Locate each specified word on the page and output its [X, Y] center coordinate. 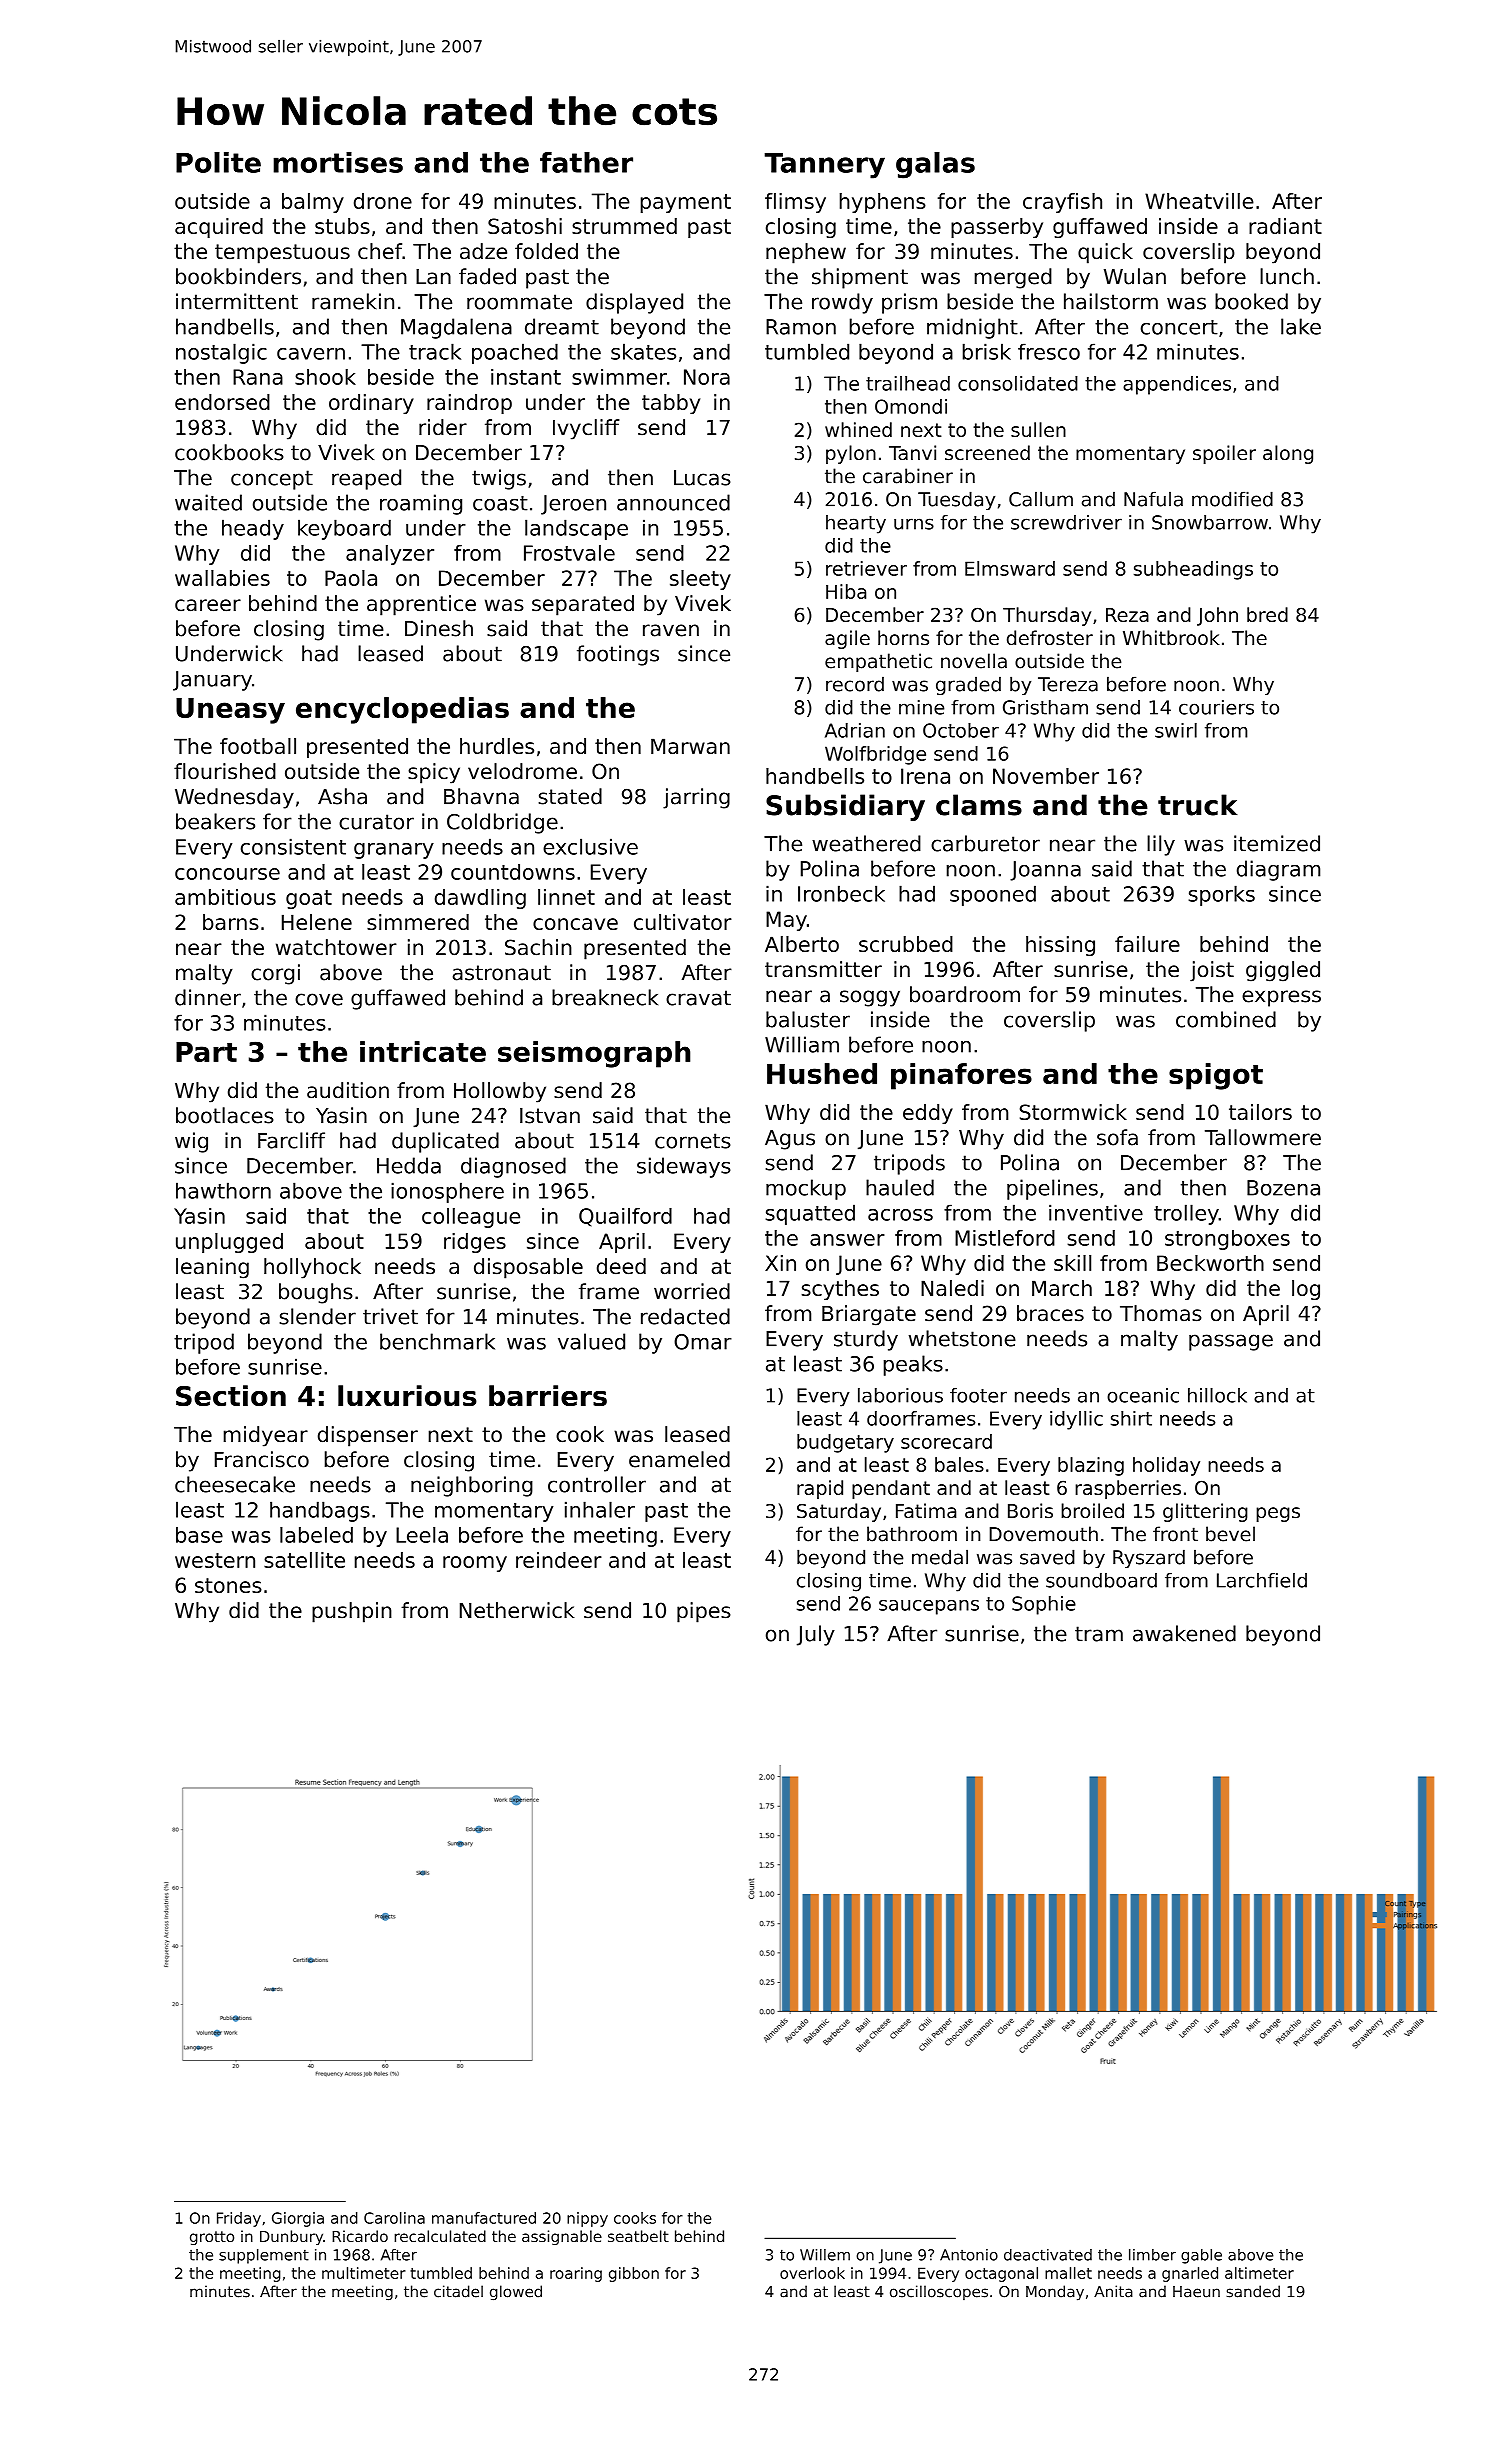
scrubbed [906, 944]
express [1281, 998]
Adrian [855, 730]
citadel [458, 2291]
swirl [1176, 730]
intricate [423, 1051]
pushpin [352, 1612]
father [586, 162]
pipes [704, 1612]
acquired [219, 228]
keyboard [344, 529]
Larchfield [1262, 1580]
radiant [1285, 226]
